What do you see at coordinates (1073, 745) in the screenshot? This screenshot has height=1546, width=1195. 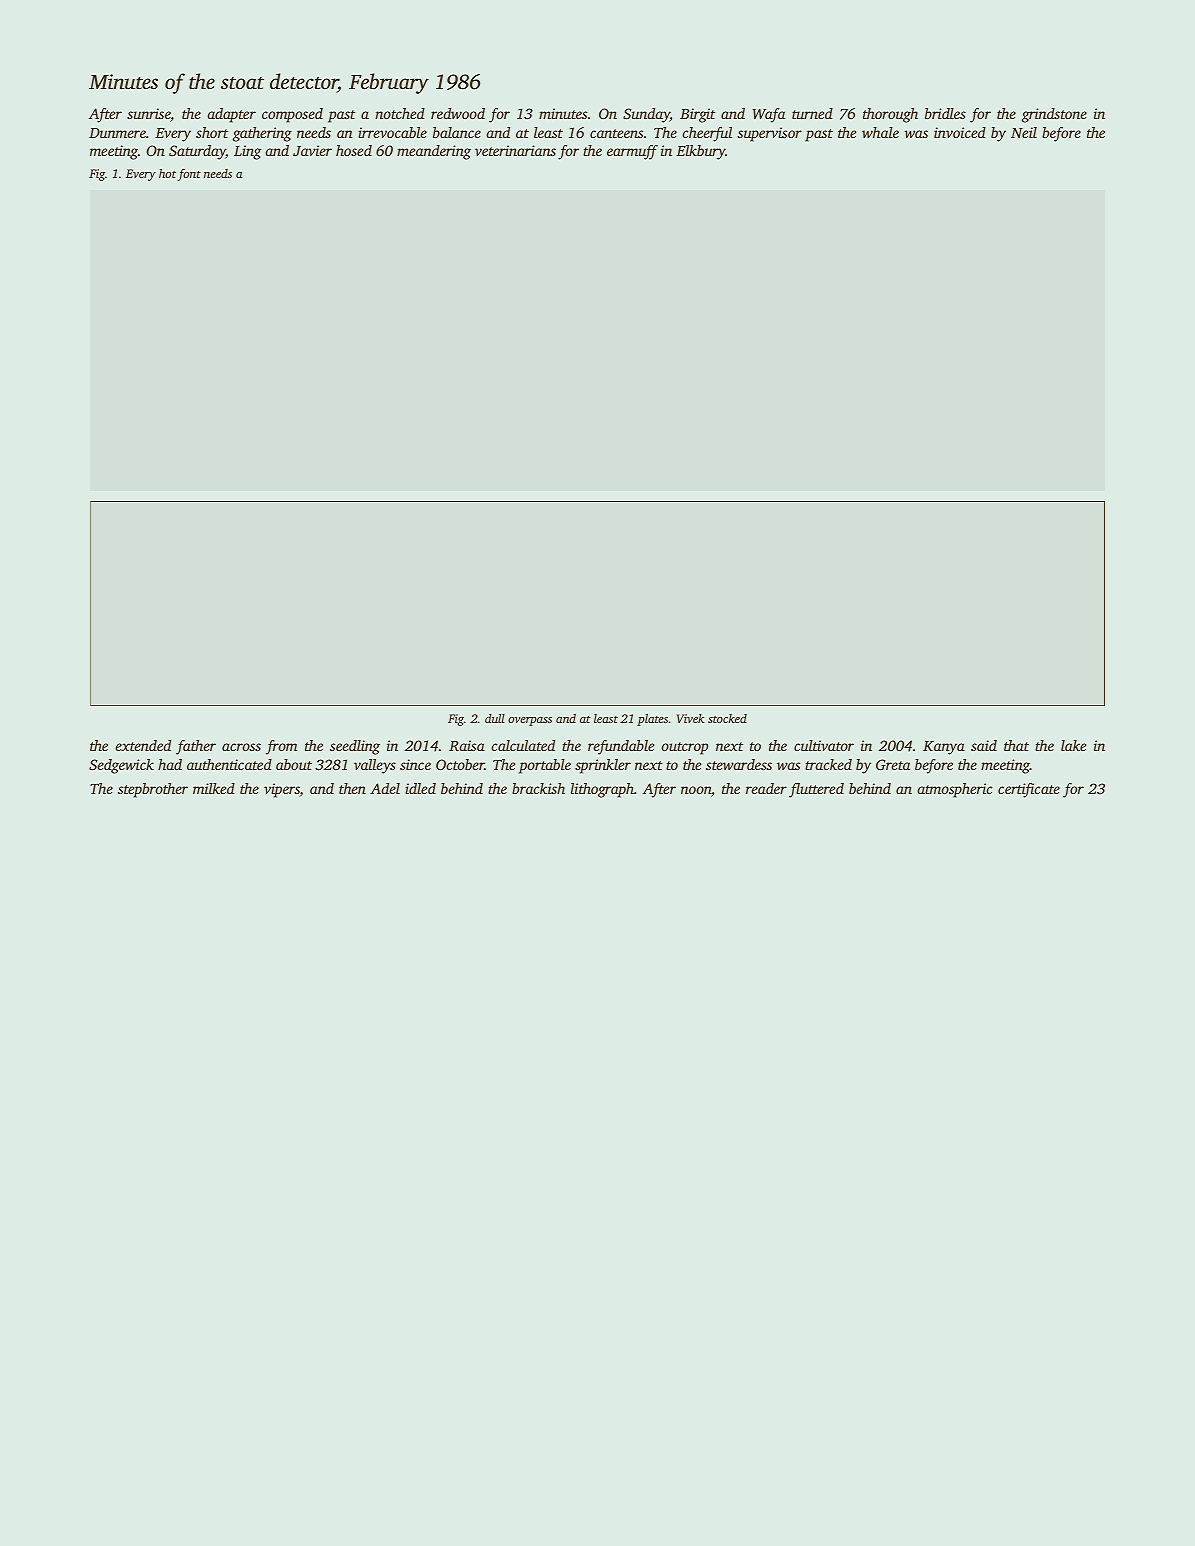 I see `lake` at bounding box center [1073, 745].
